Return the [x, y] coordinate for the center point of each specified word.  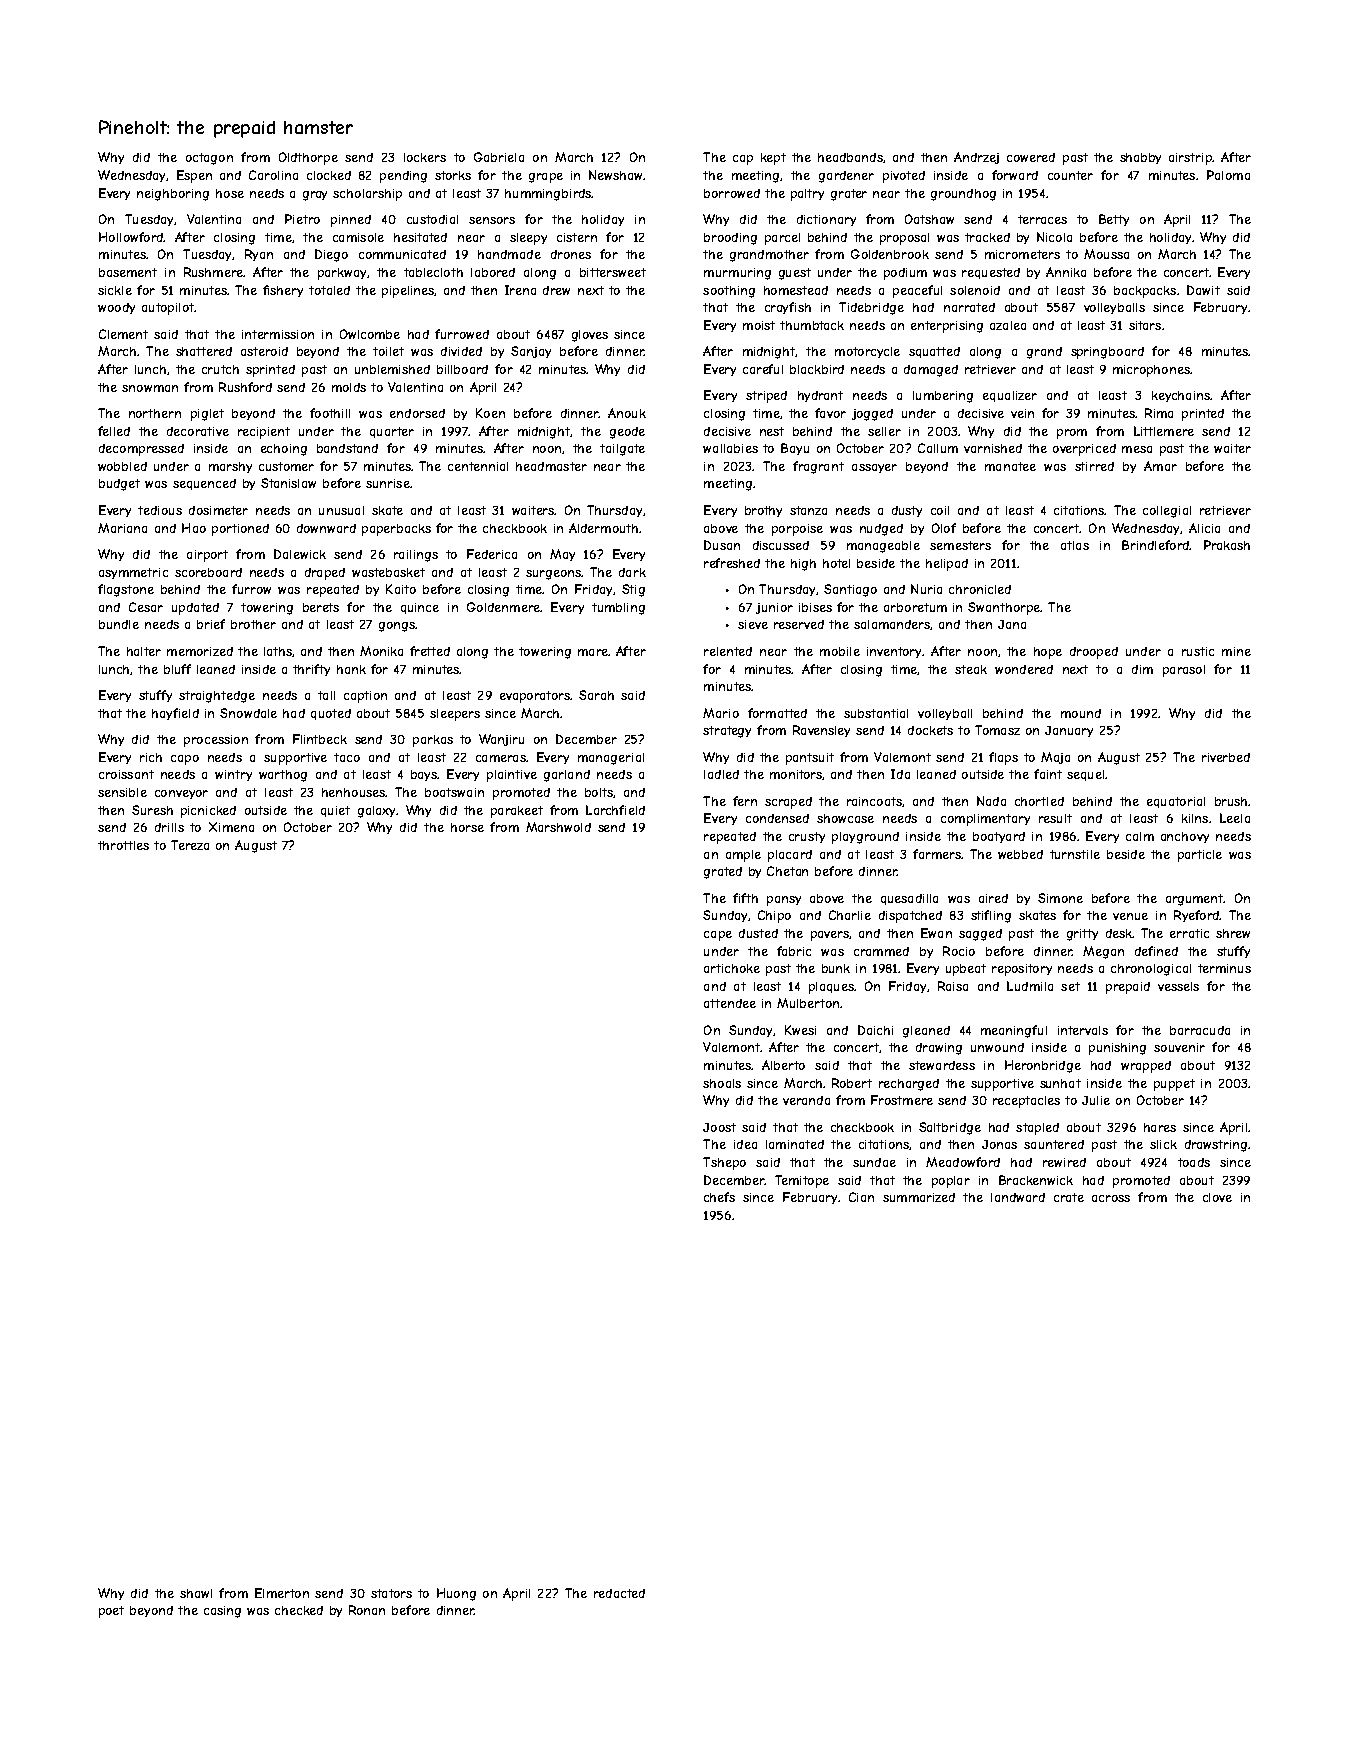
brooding [730, 239]
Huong [456, 1594]
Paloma [1228, 175]
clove [1217, 1197]
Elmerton [282, 1593]
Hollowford [131, 237]
